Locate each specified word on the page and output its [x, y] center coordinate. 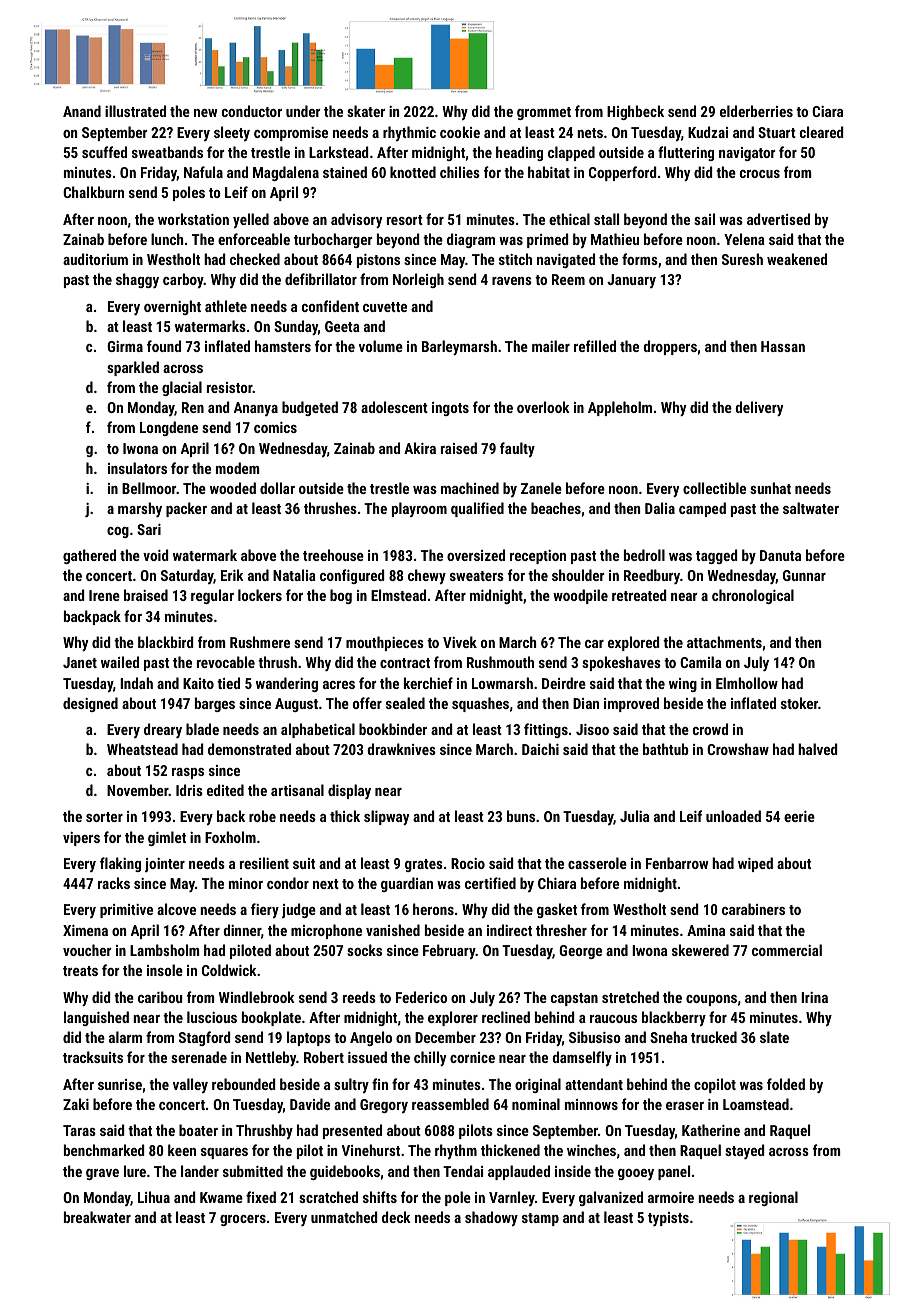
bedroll [644, 555]
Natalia [294, 575]
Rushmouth [500, 662]
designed [90, 704]
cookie [460, 132]
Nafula [203, 172]
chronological [753, 596]
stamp [540, 1219]
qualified [477, 509]
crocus [760, 174]
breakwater [97, 1217]
